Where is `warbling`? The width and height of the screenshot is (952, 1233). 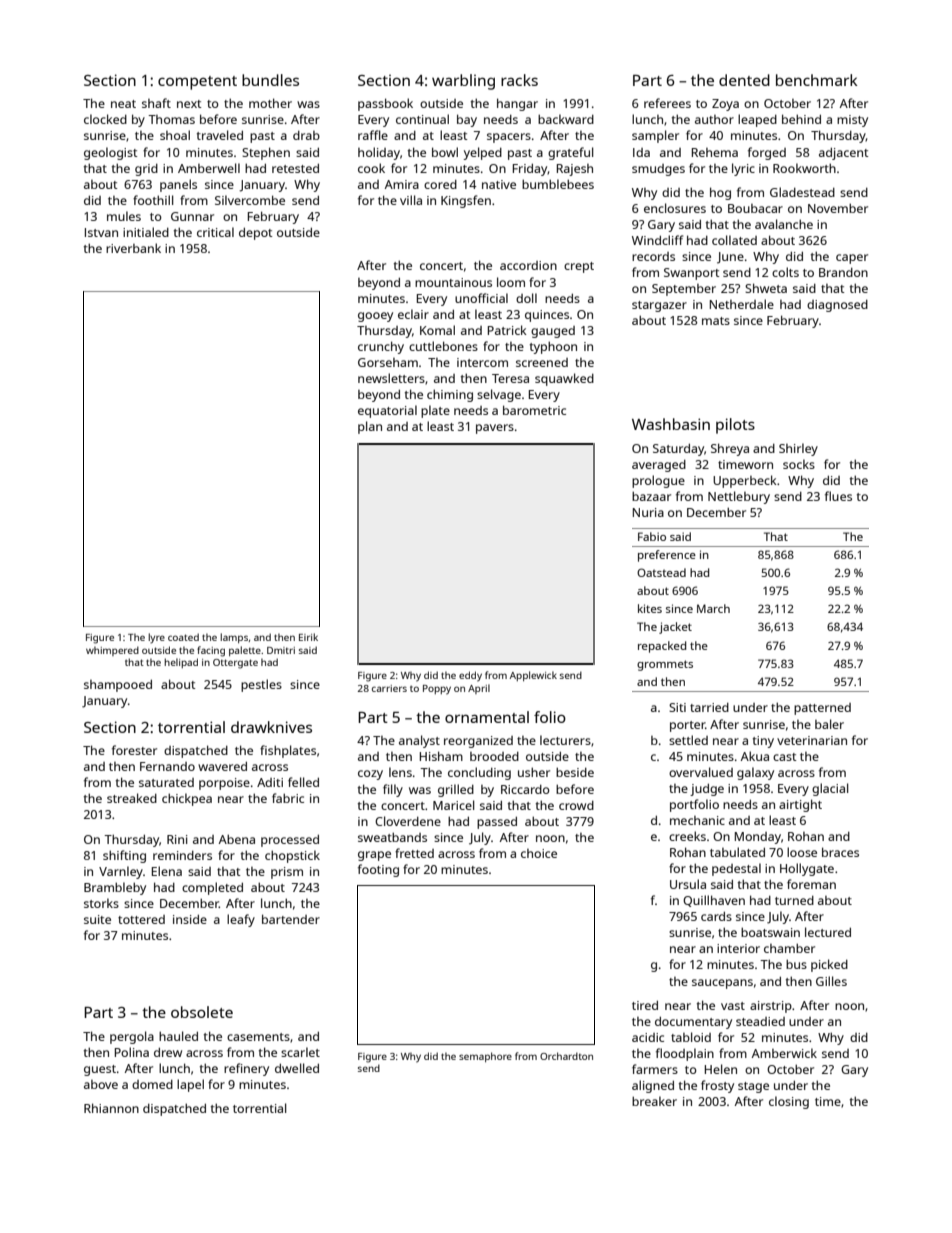
warbling is located at coordinates (463, 82).
